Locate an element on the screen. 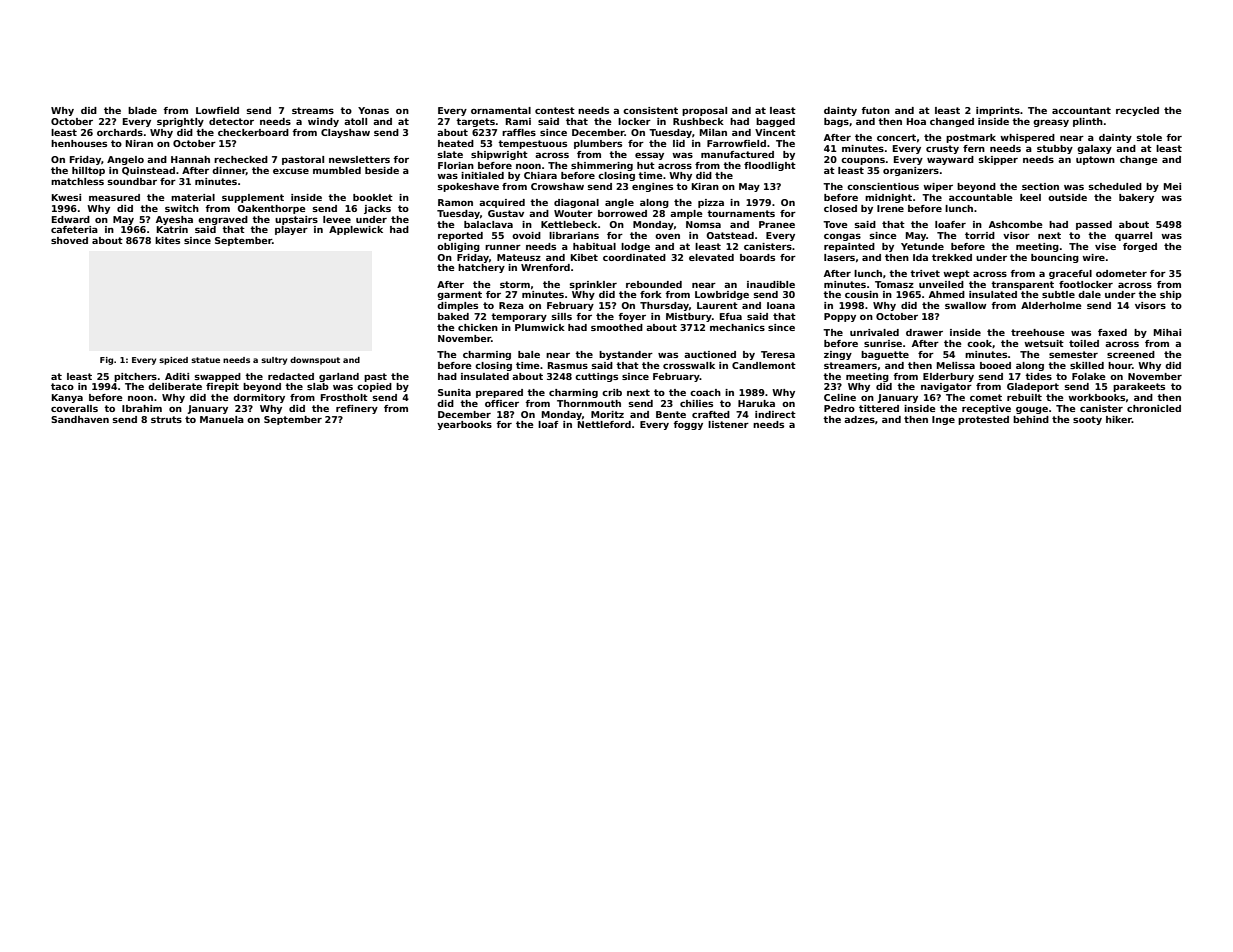 The height and width of the screenshot is (952, 1233). Manuela is located at coordinates (222, 419).
